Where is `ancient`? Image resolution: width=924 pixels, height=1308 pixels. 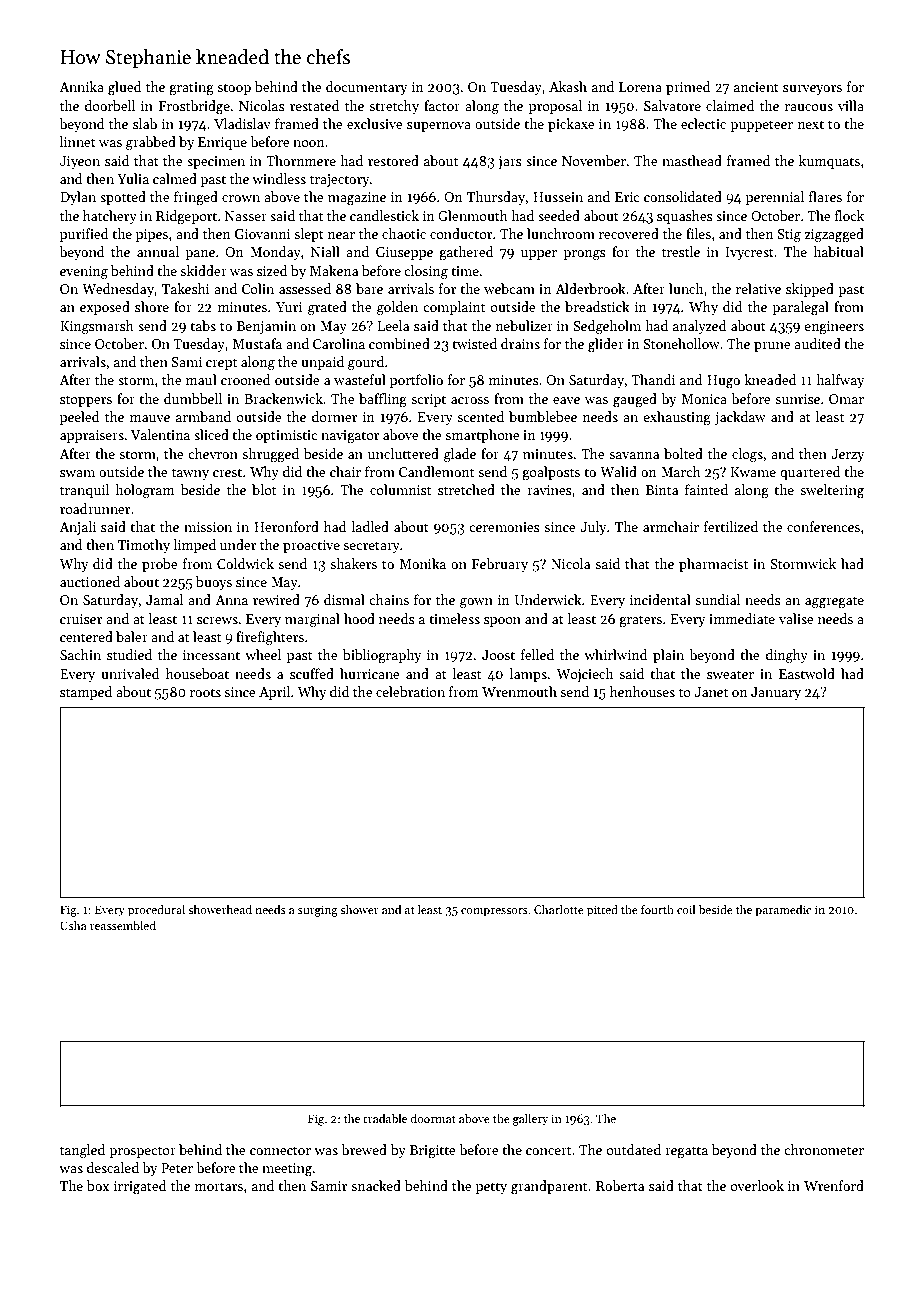 ancient is located at coordinates (756, 87).
